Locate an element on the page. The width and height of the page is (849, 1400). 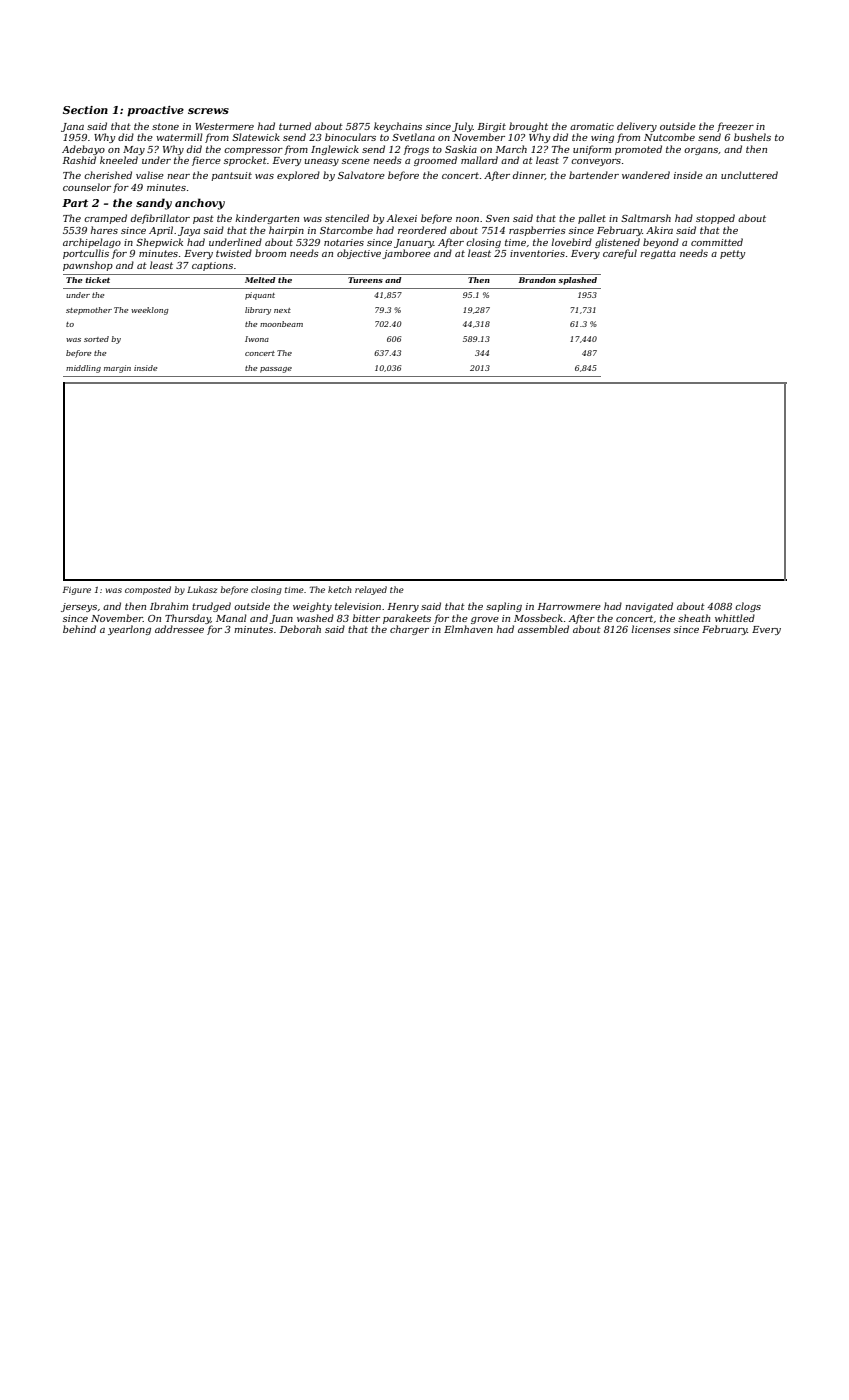
Tureens is located at coordinates (365, 280).
